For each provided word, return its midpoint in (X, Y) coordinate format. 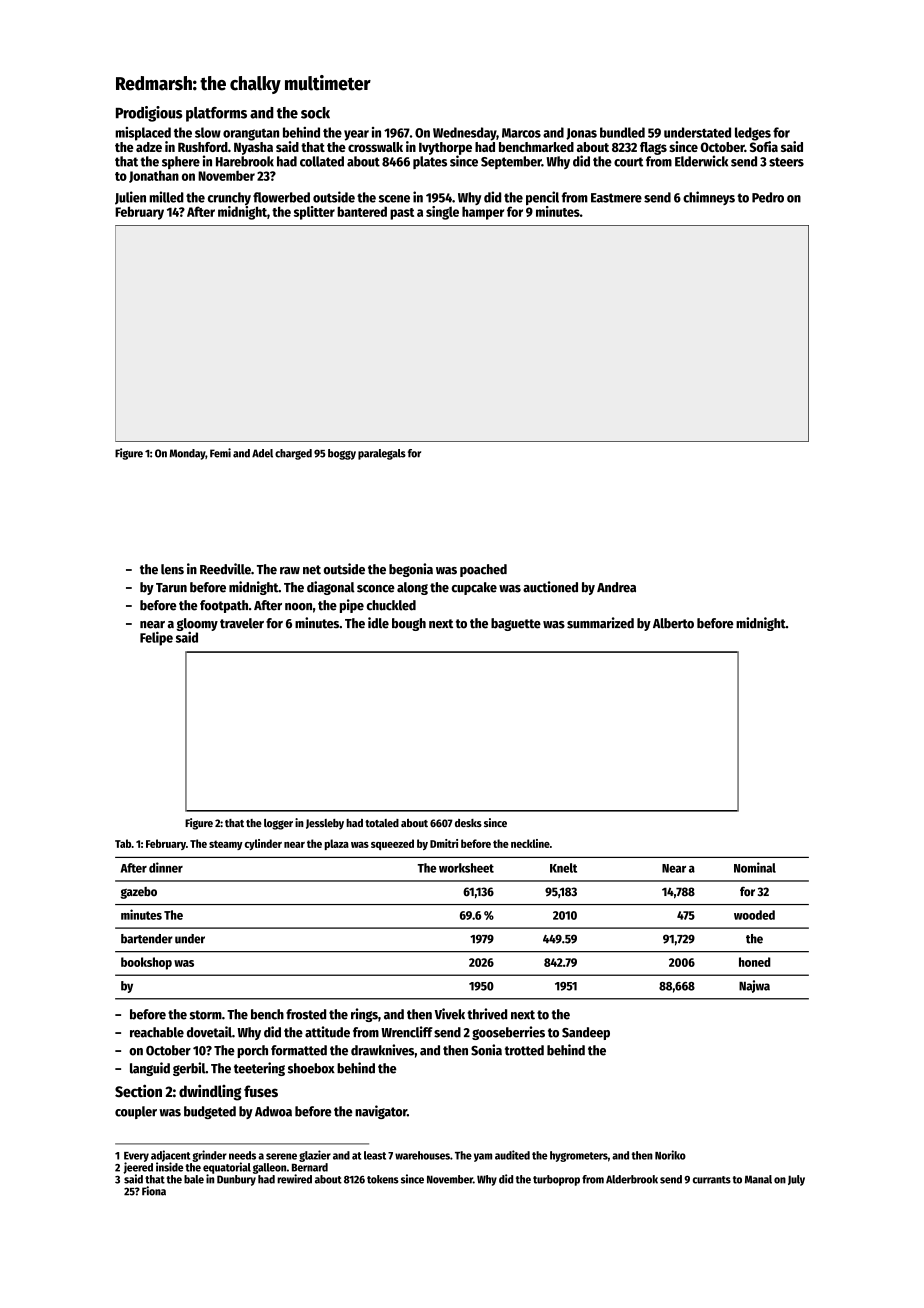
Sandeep (586, 1033)
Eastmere (616, 198)
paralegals (382, 454)
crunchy (229, 198)
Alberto (673, 623)
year (356, 135)
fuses (261, 1091)
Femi (220, 453)
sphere (181, 162)
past (402, 214)
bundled (622, 132)
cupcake (474, 588)
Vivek (450, 1014)
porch (253, 1051)
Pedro (768, 197)
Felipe (156, 638)
